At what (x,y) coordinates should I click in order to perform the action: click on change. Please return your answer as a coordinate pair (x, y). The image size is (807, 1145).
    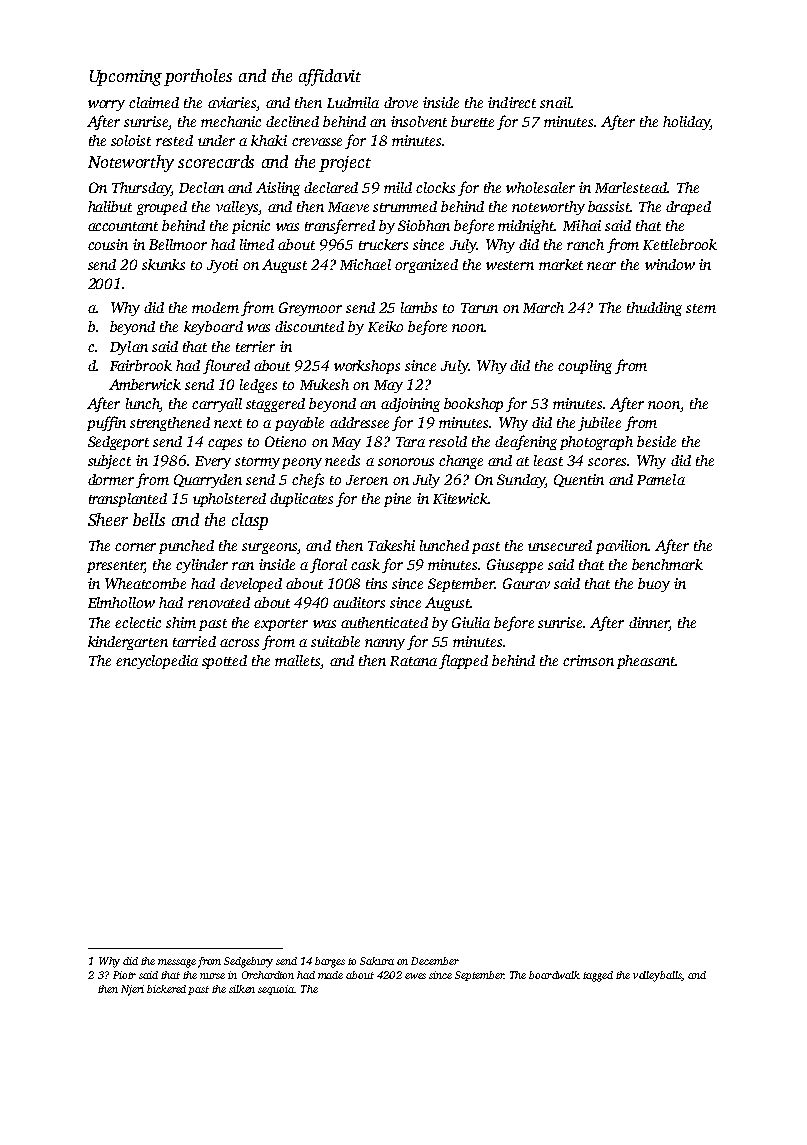
    Looking at the image, I should click on (461, 462).
